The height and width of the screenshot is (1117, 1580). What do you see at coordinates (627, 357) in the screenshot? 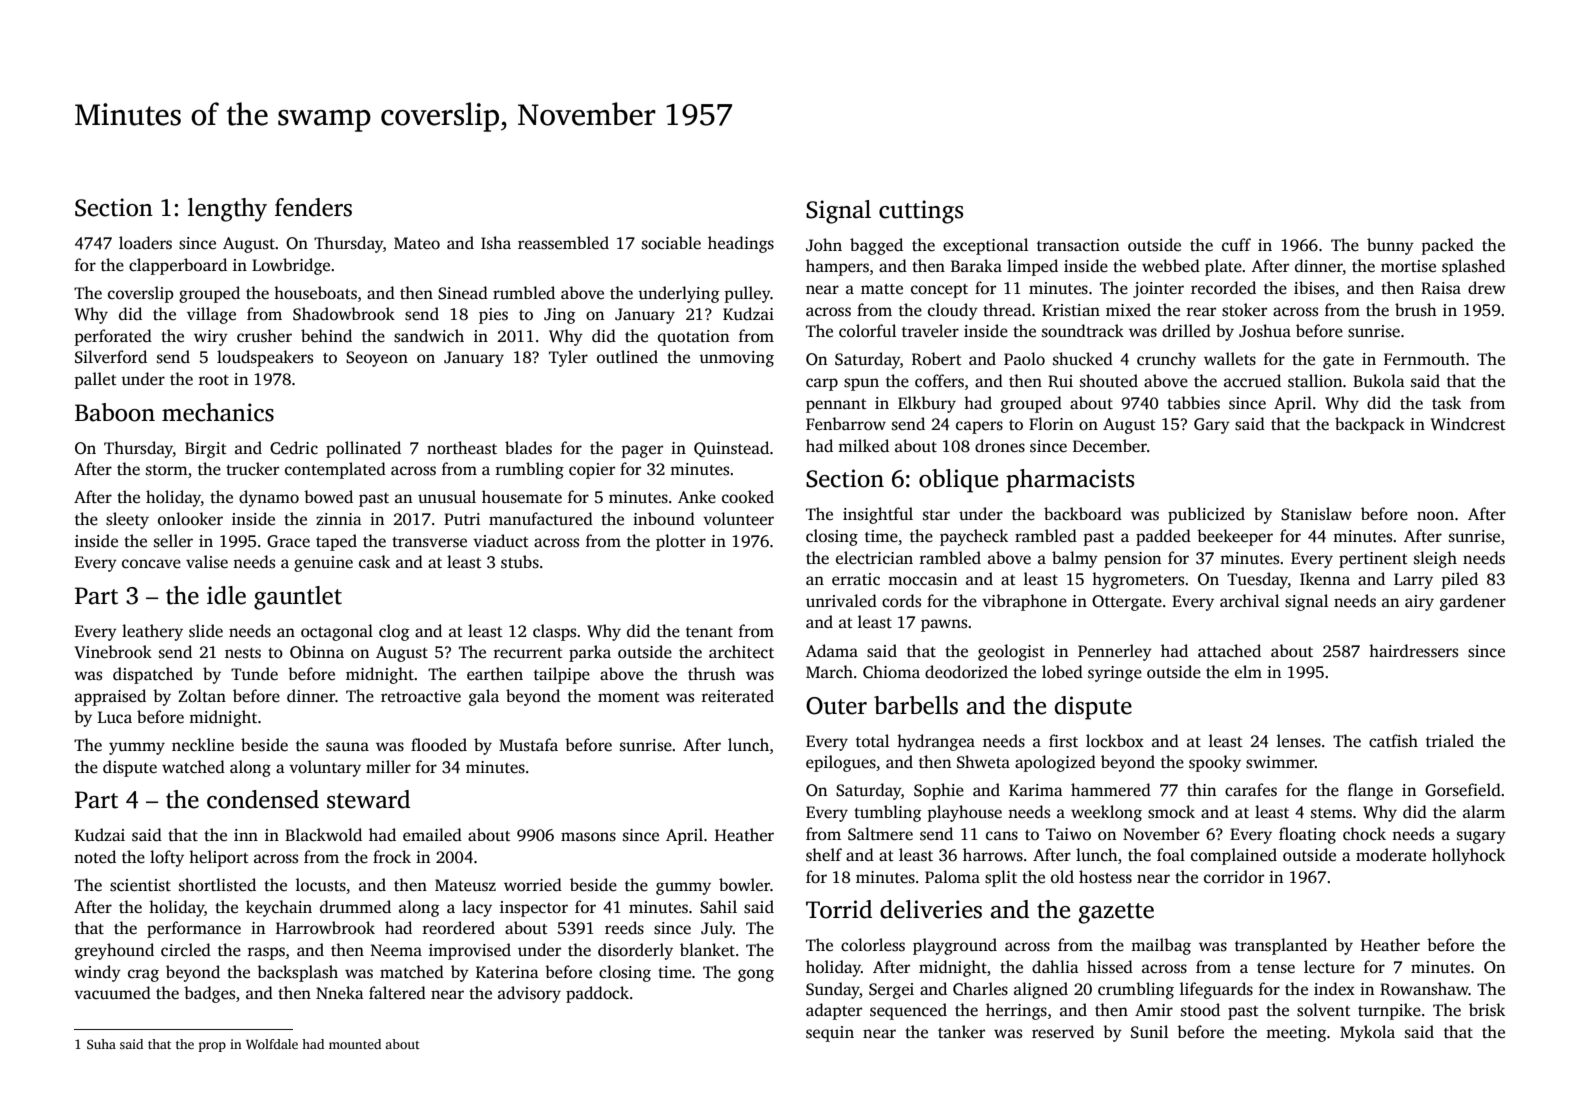
I see `outlined` at bounding box center [627, 357].
